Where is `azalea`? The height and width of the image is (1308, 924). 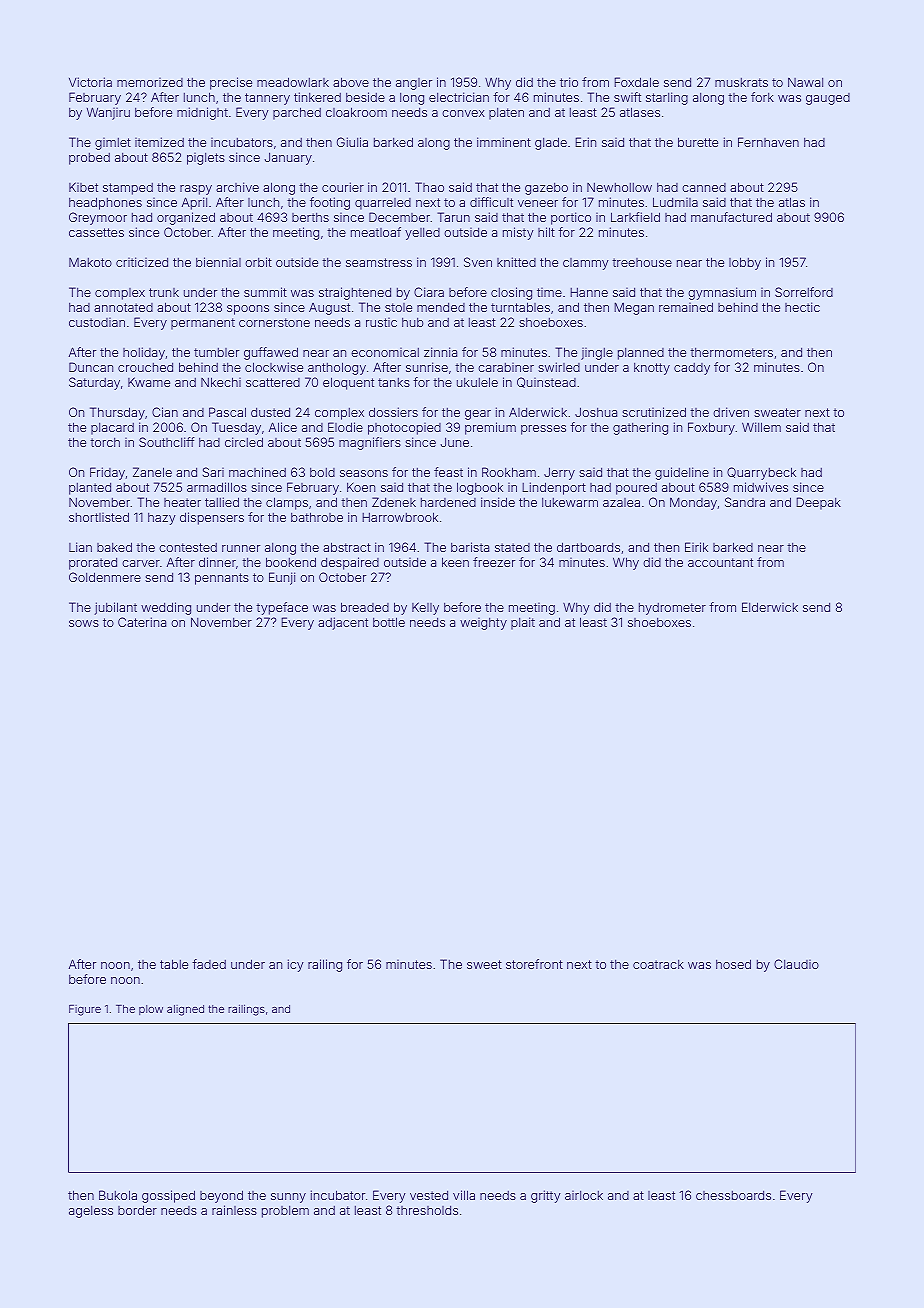
azalea is located at coordinates (621, 502).
